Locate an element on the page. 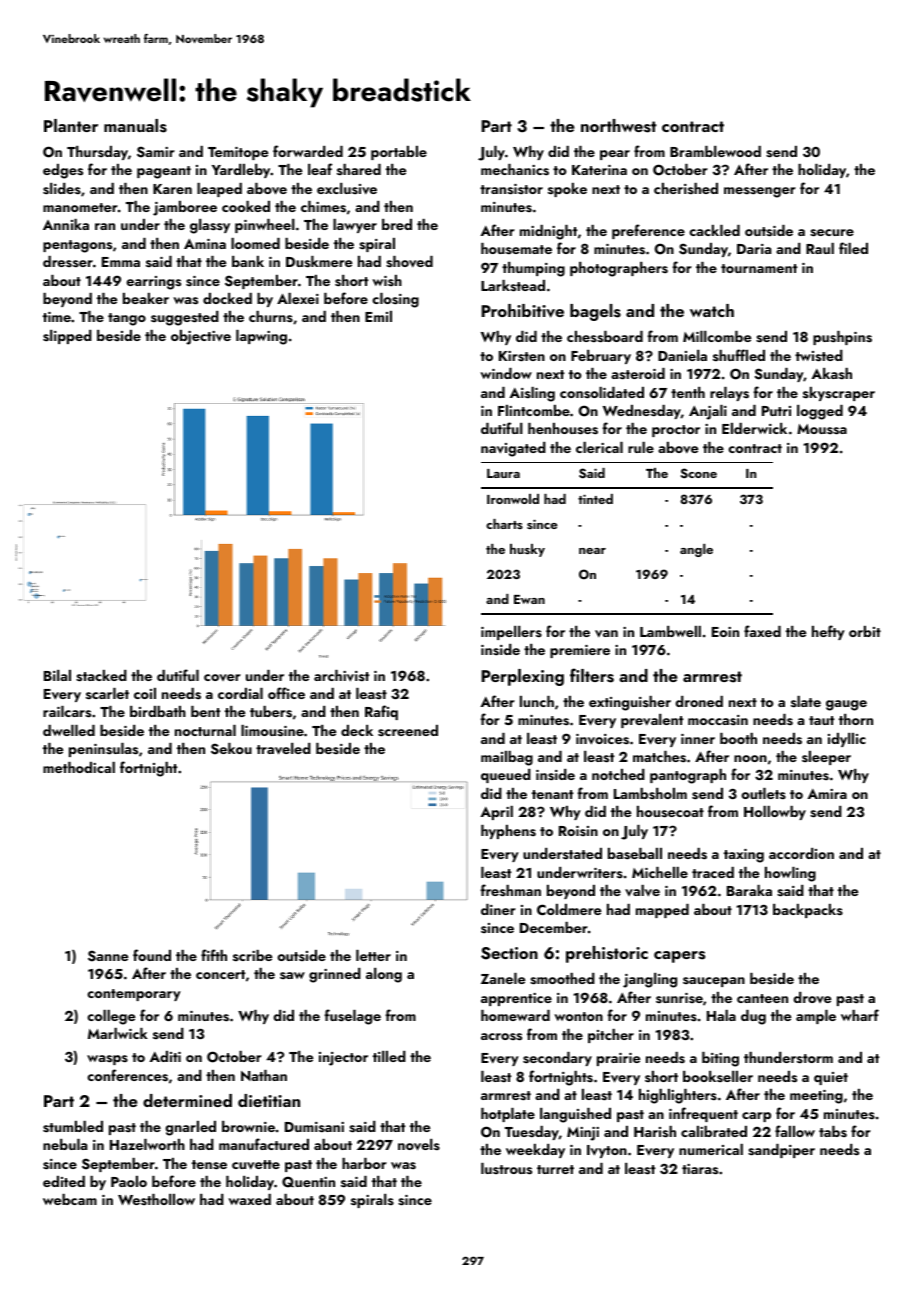 This document has height=1308, width=924. portable is located at coordinates (399, 153).
